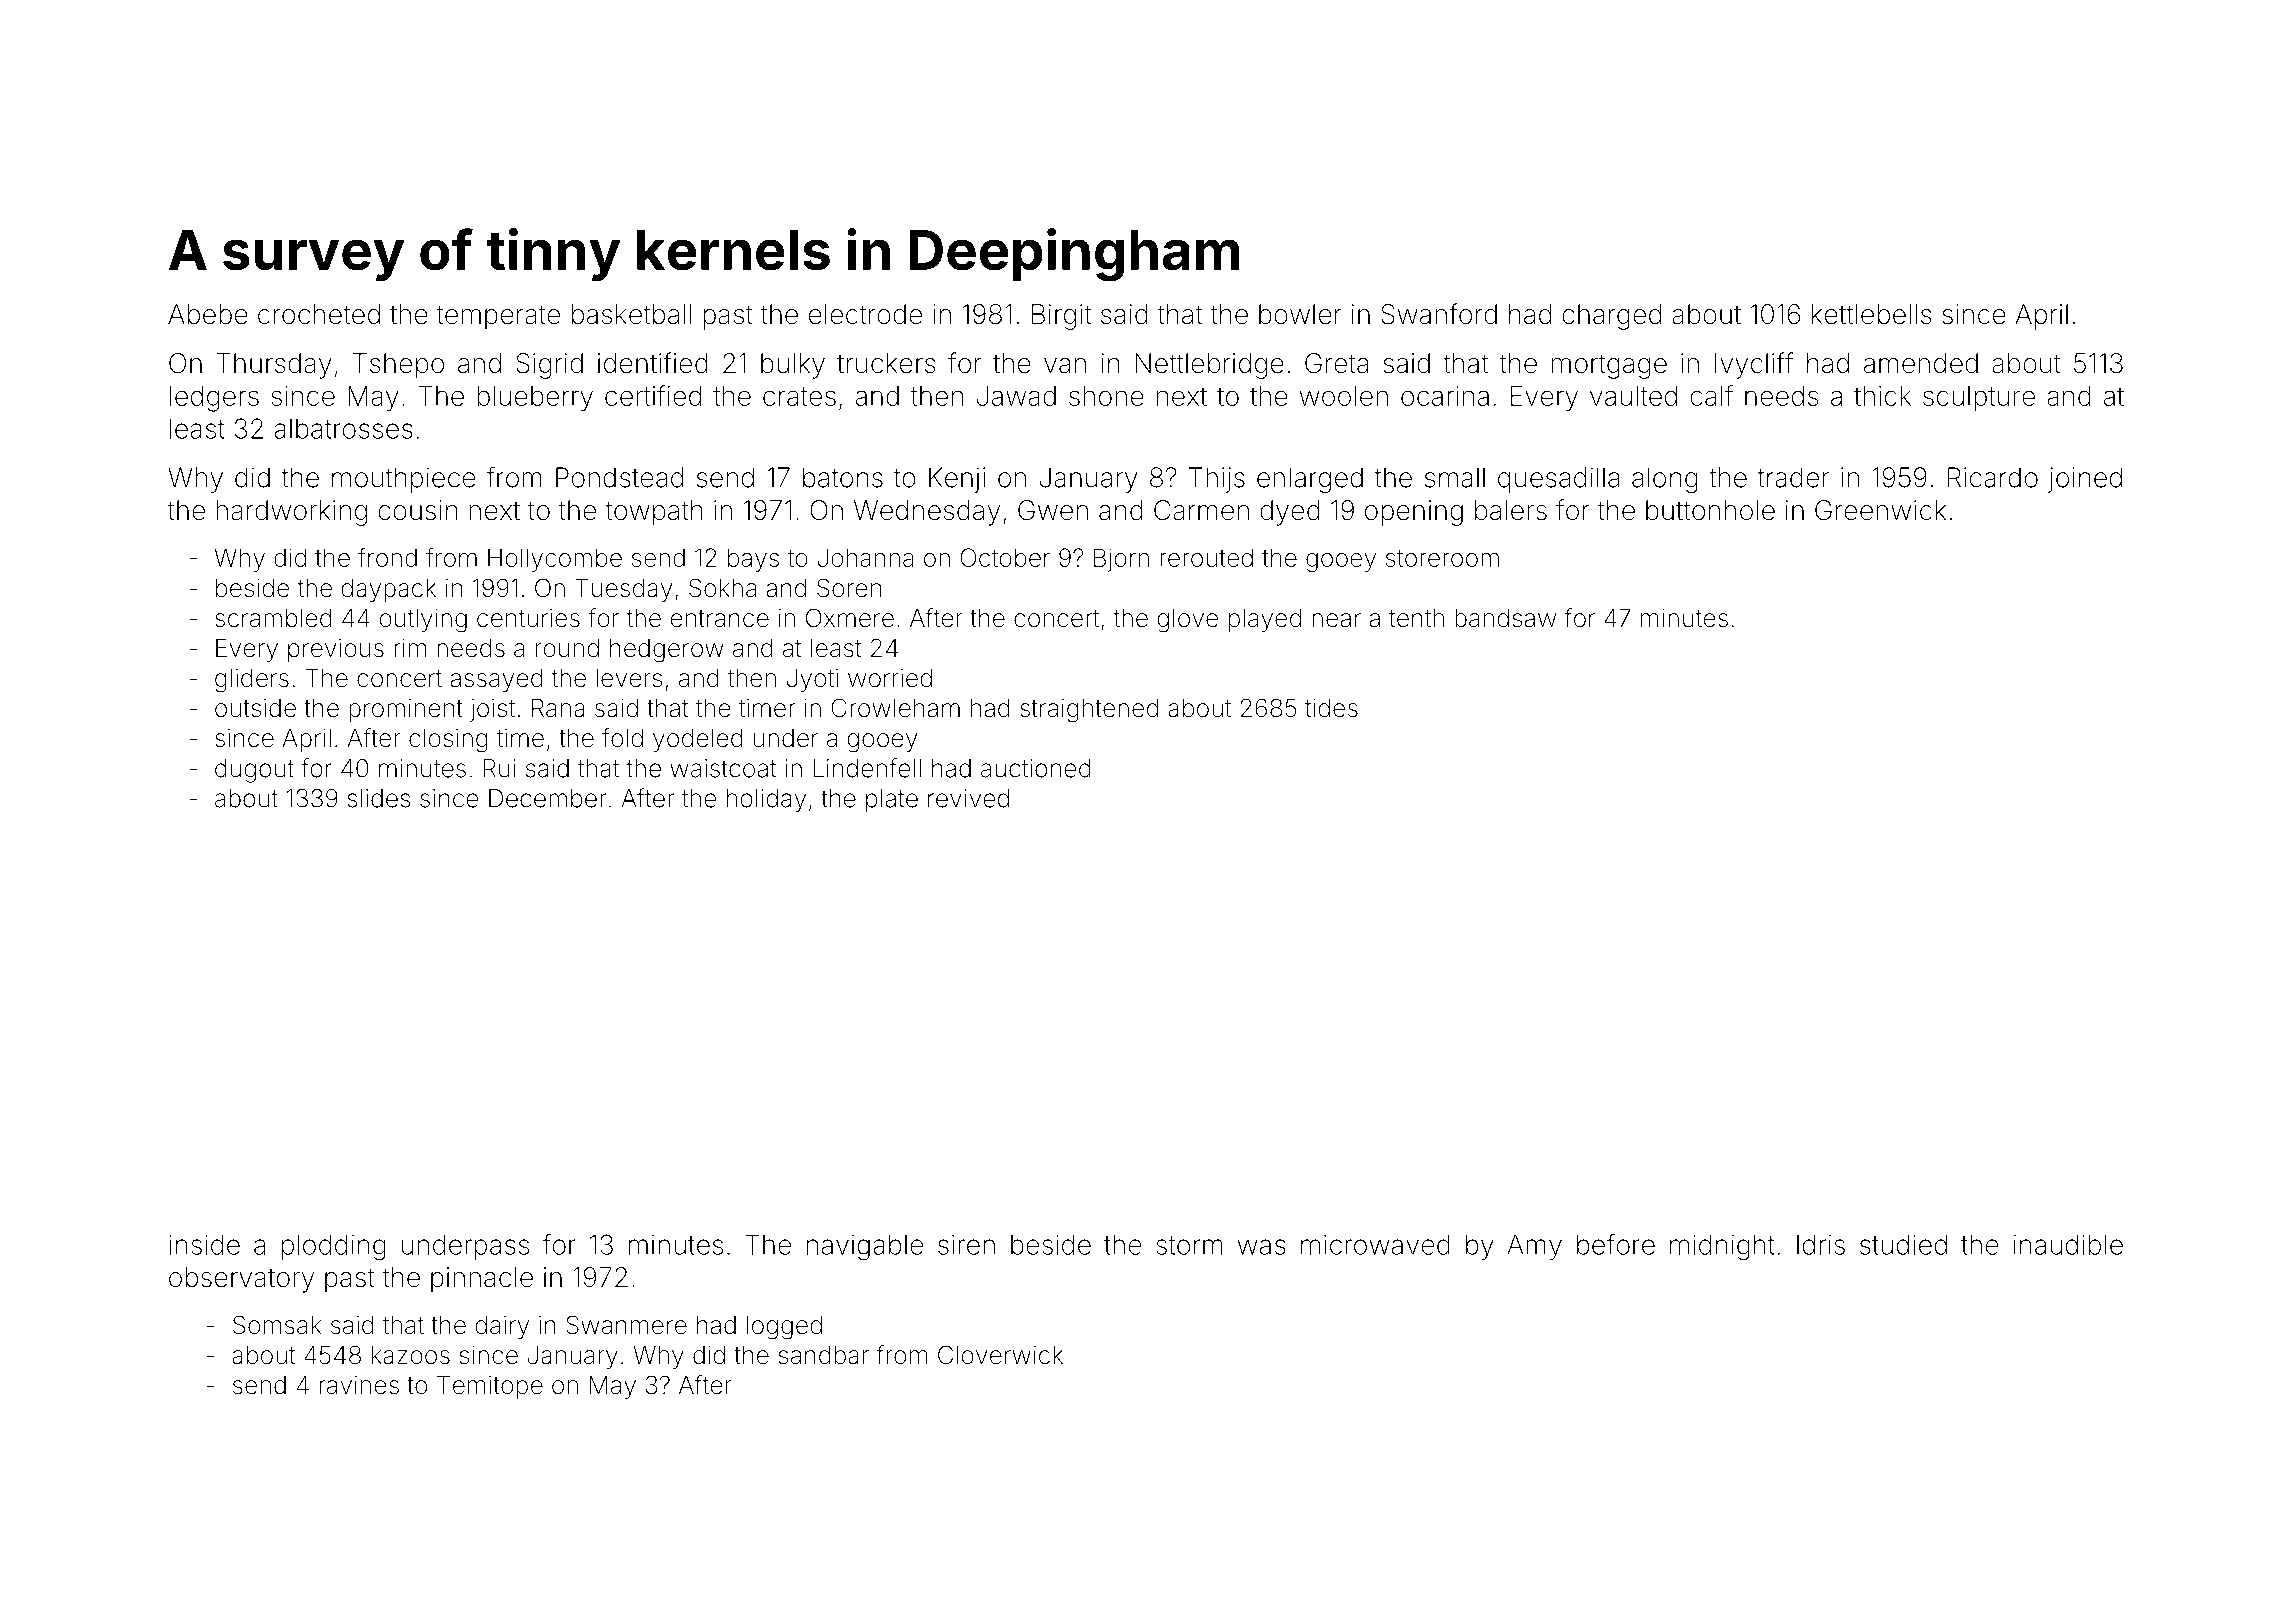  What do you see at coordinates (1872, 314) in the screenshot?
I see `kettlebells` at bounding box center [1872, 314].
